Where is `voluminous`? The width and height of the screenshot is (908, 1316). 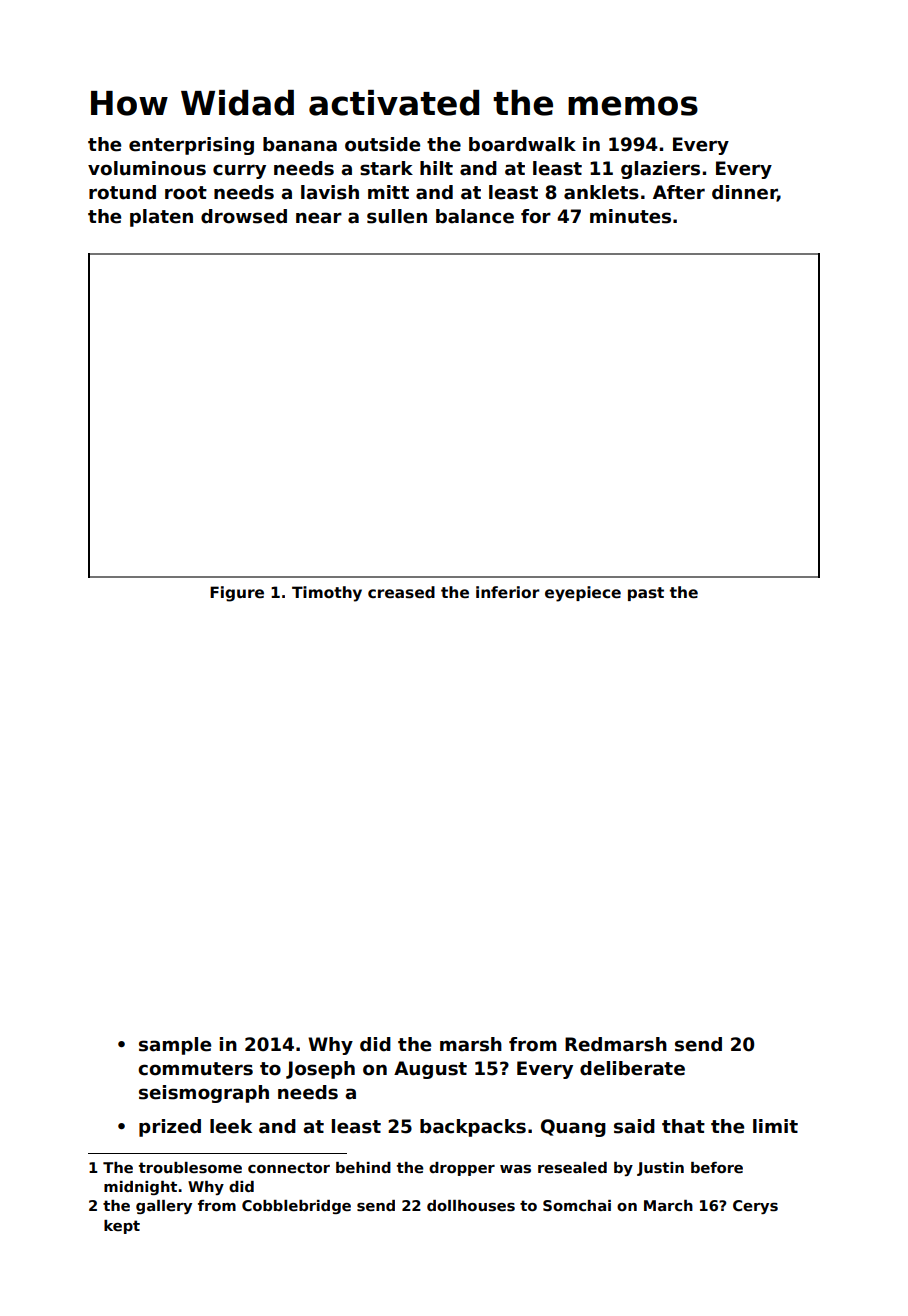
voluminous is located at coordinates (147, 168).
